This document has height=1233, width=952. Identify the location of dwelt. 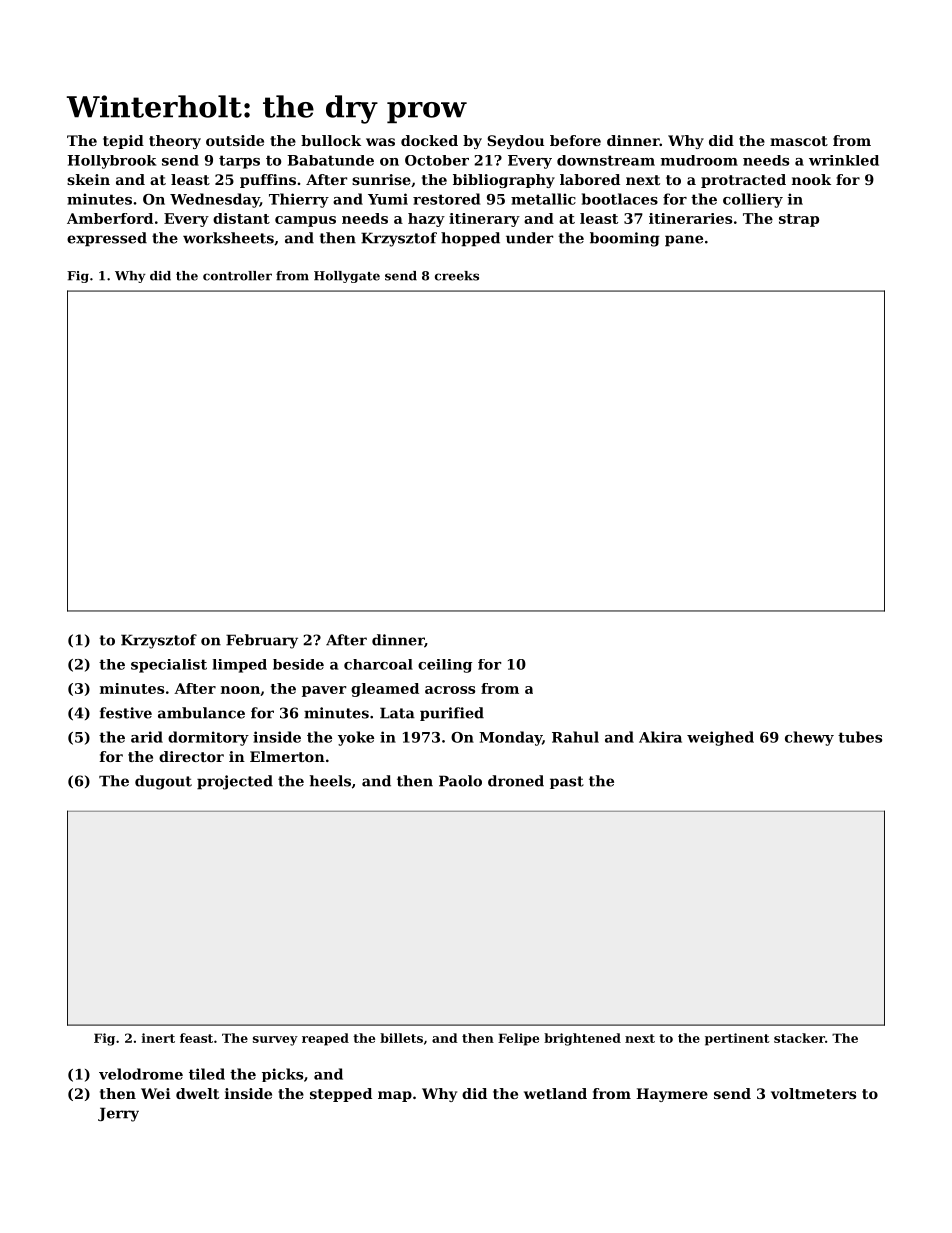
(197, 1093).
